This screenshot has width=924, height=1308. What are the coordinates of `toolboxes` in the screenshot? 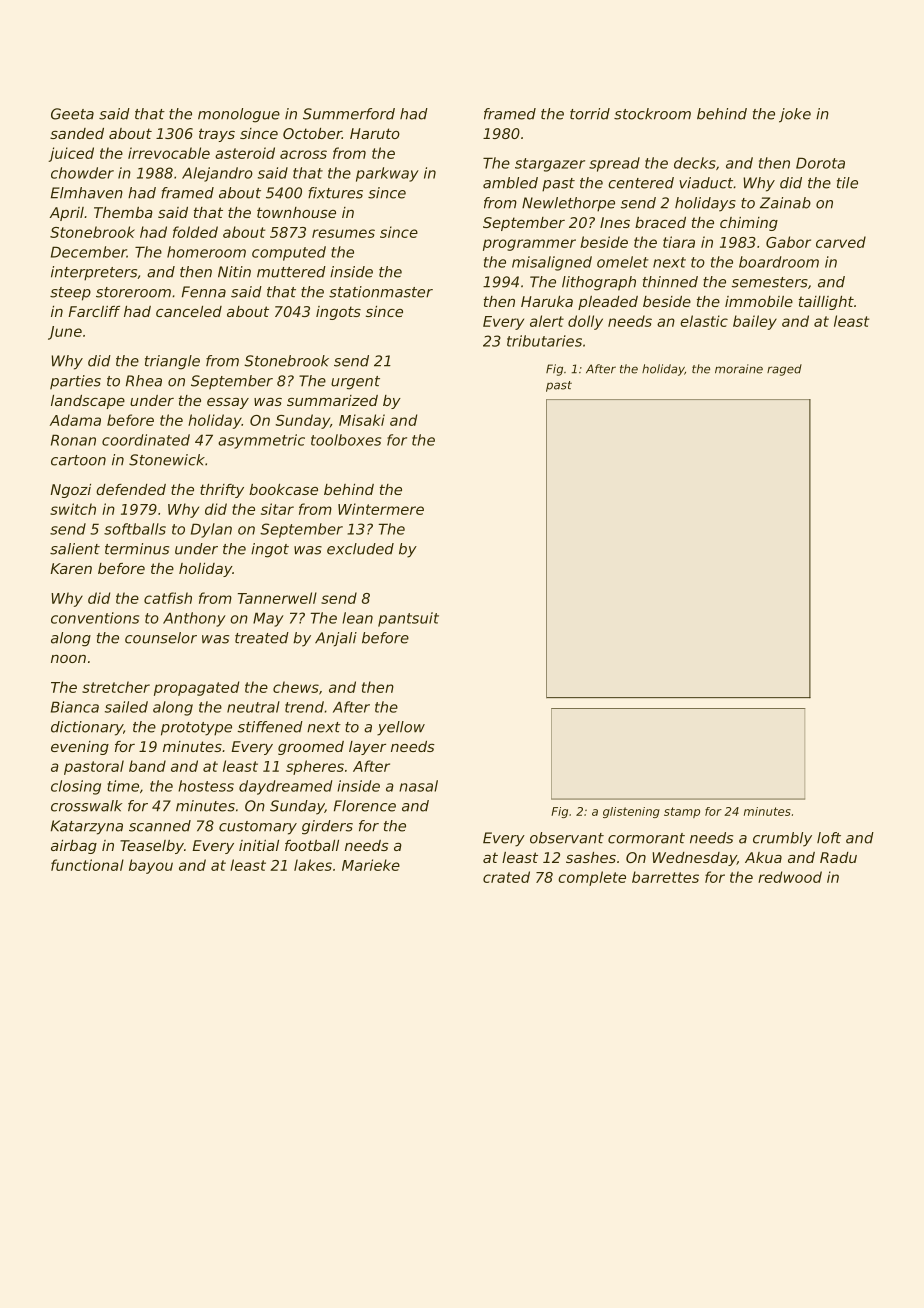 It's located at (346, 440).
